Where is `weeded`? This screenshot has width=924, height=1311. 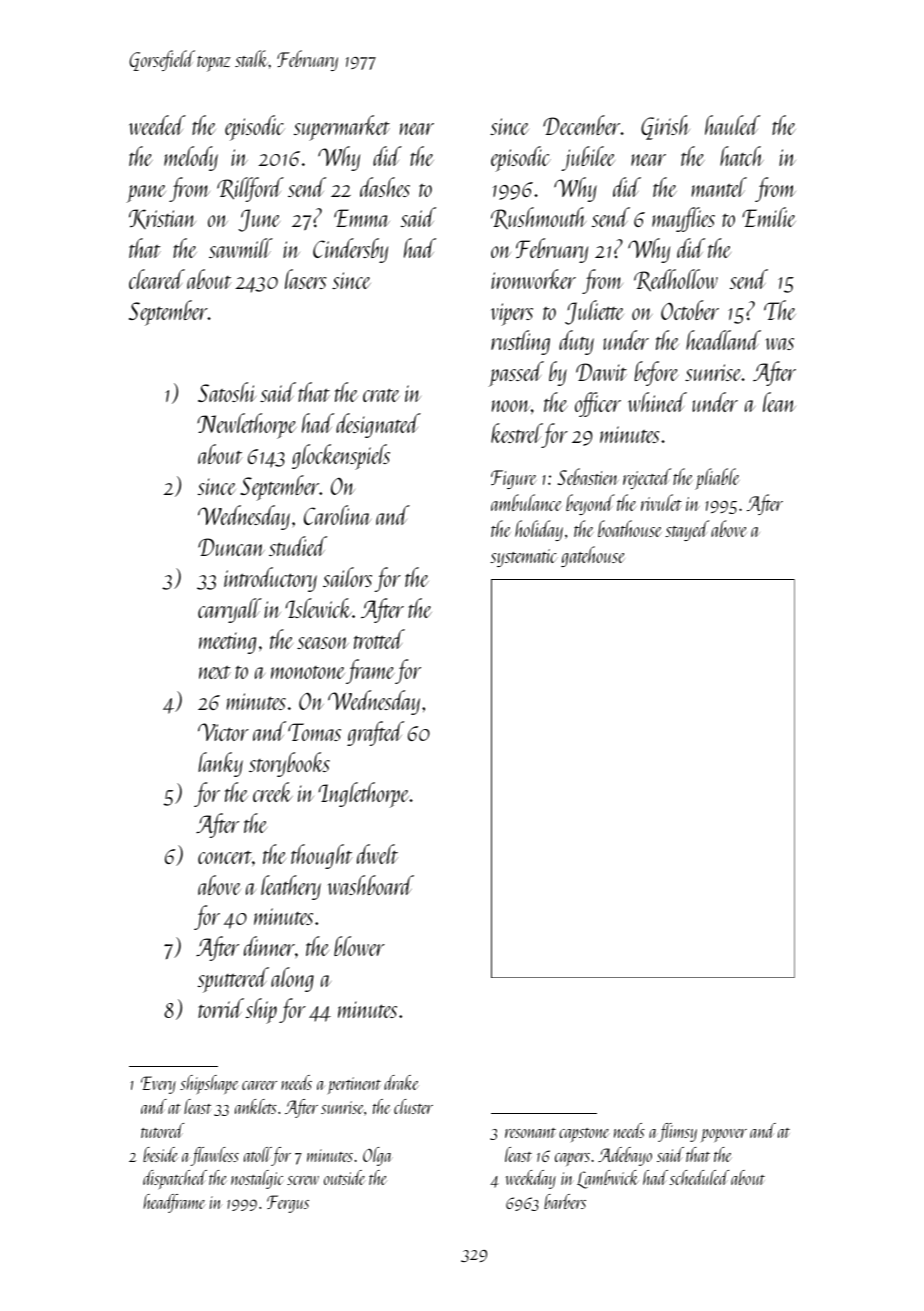
weeded is located at coordinates (157, 125).
